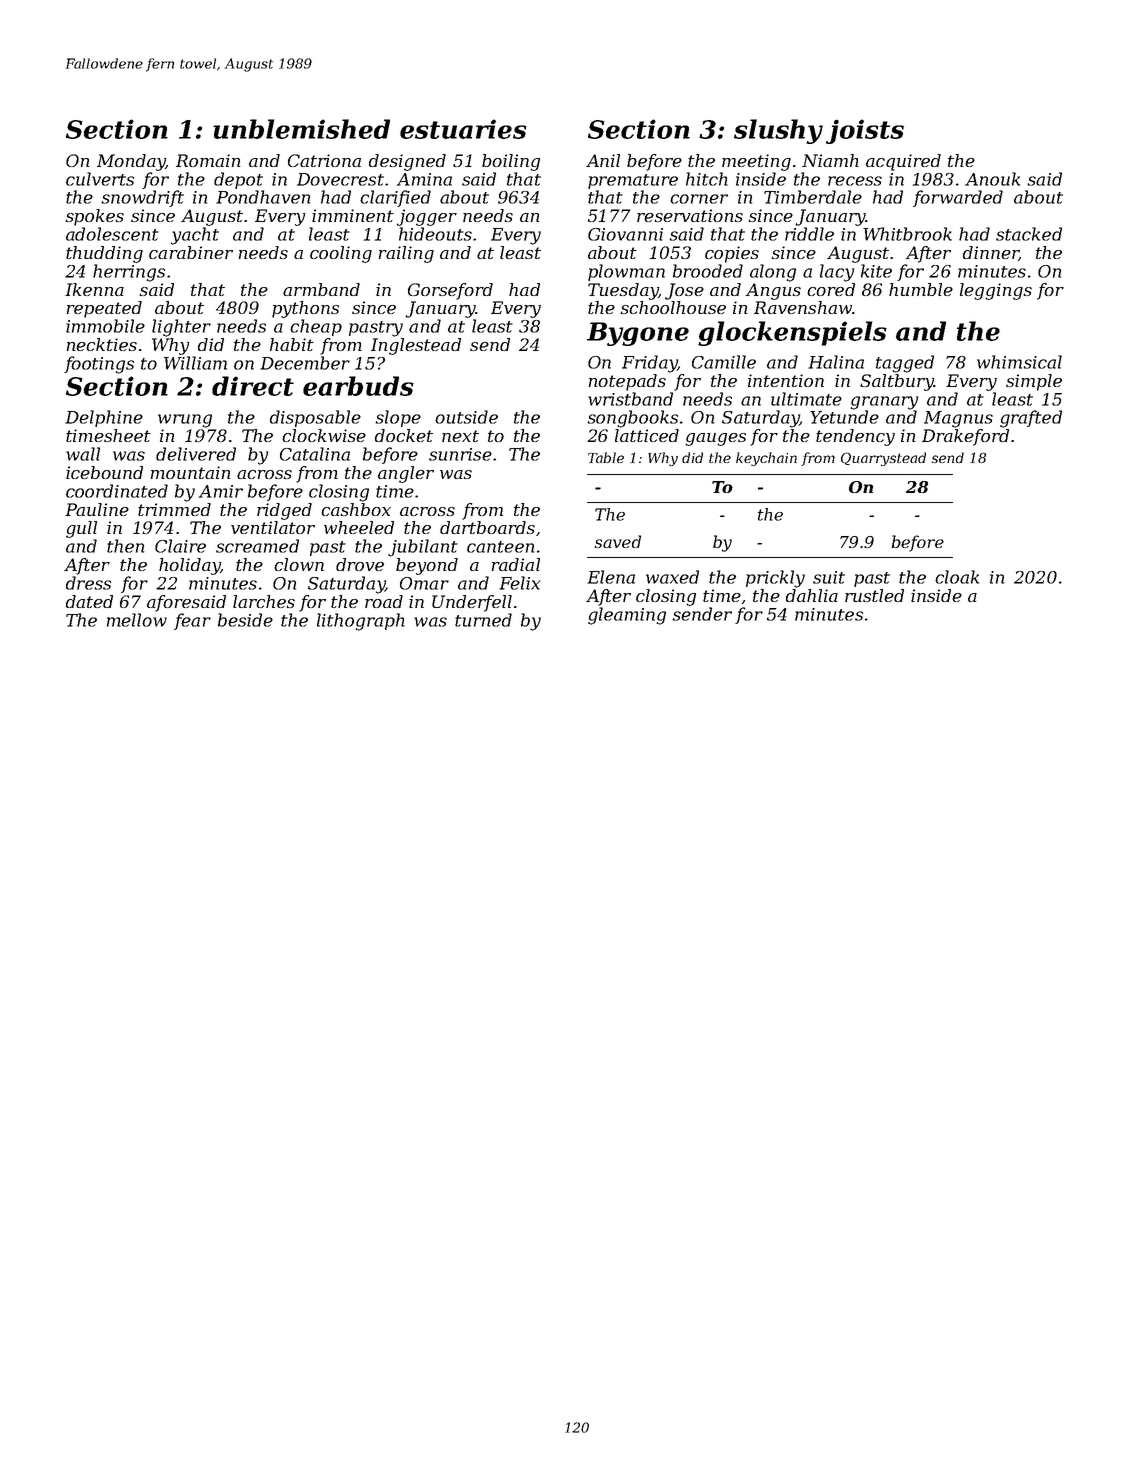 Image resolution: width=1128 pixels, height=1460 pixels. I want to click on mountain, so click(190, 472).
